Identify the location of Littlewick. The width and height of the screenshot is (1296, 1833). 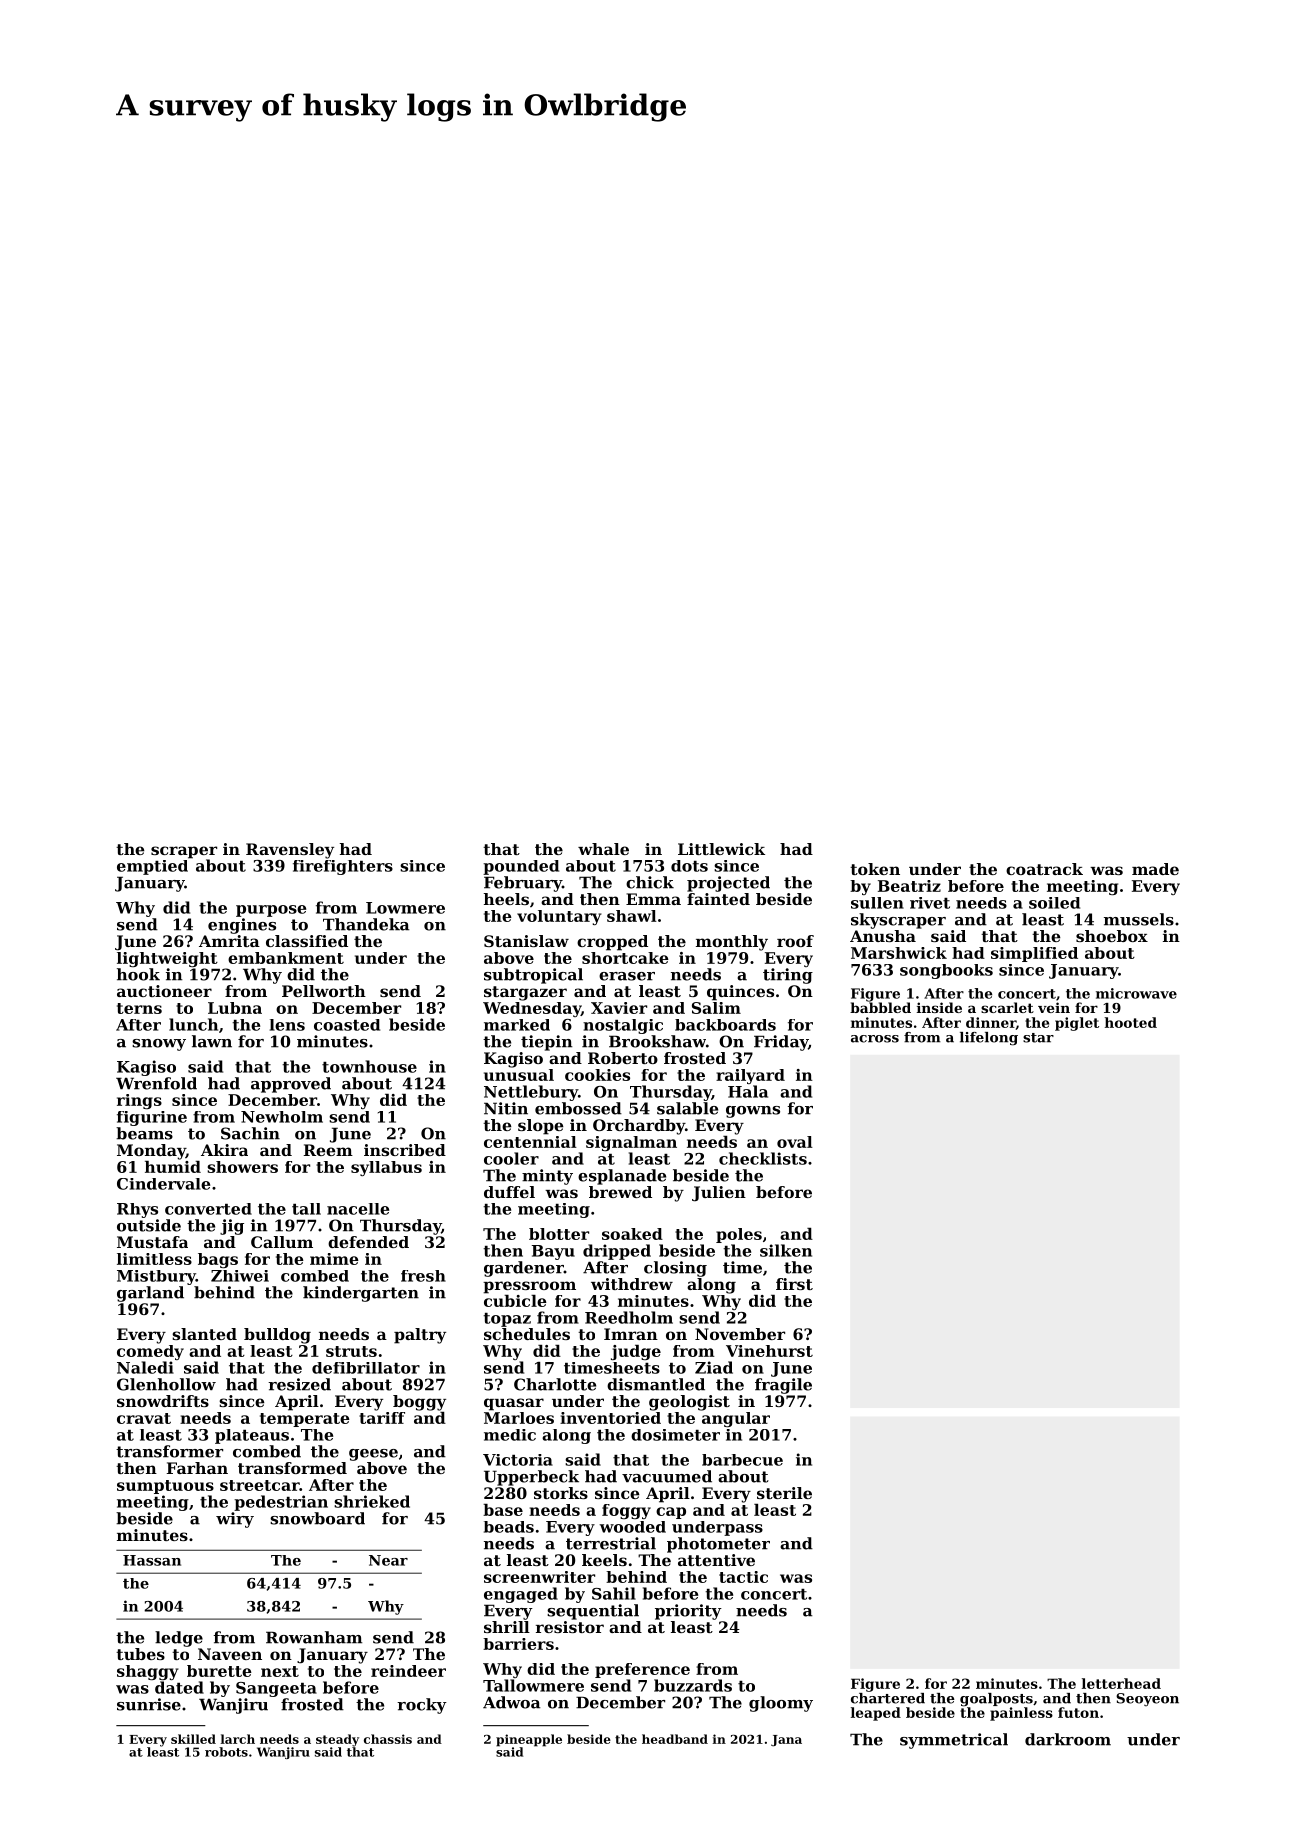
(721, 849).
